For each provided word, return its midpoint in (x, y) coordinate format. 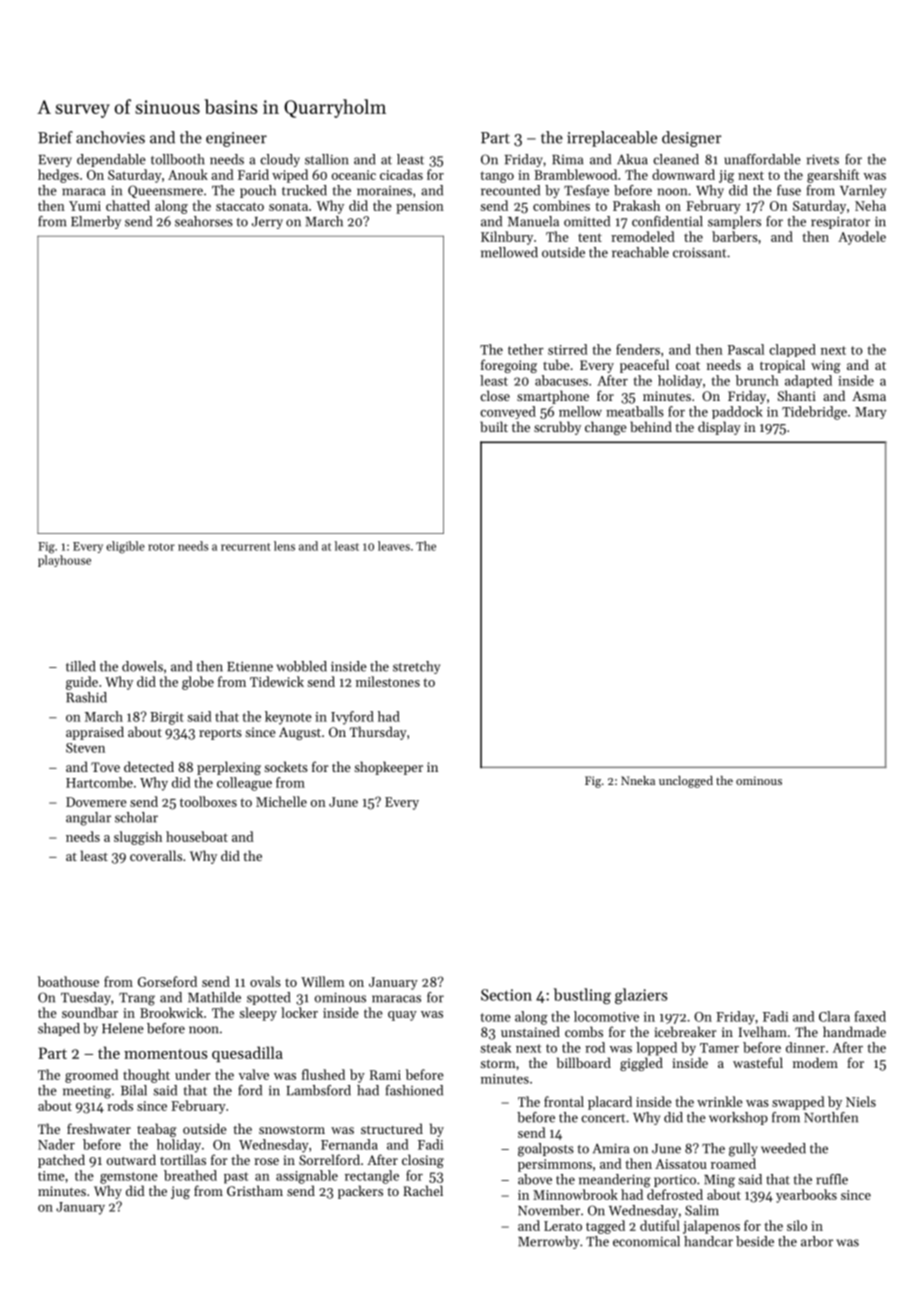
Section (506, 995)
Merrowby (548, 1242)
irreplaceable (612, 139)
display (719, 428)
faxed (870, 1016)
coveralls (156, 855)
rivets (823, 159)
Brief (55, 137)
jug (180, 1192)
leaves (394, 546)
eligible (125, 547)
